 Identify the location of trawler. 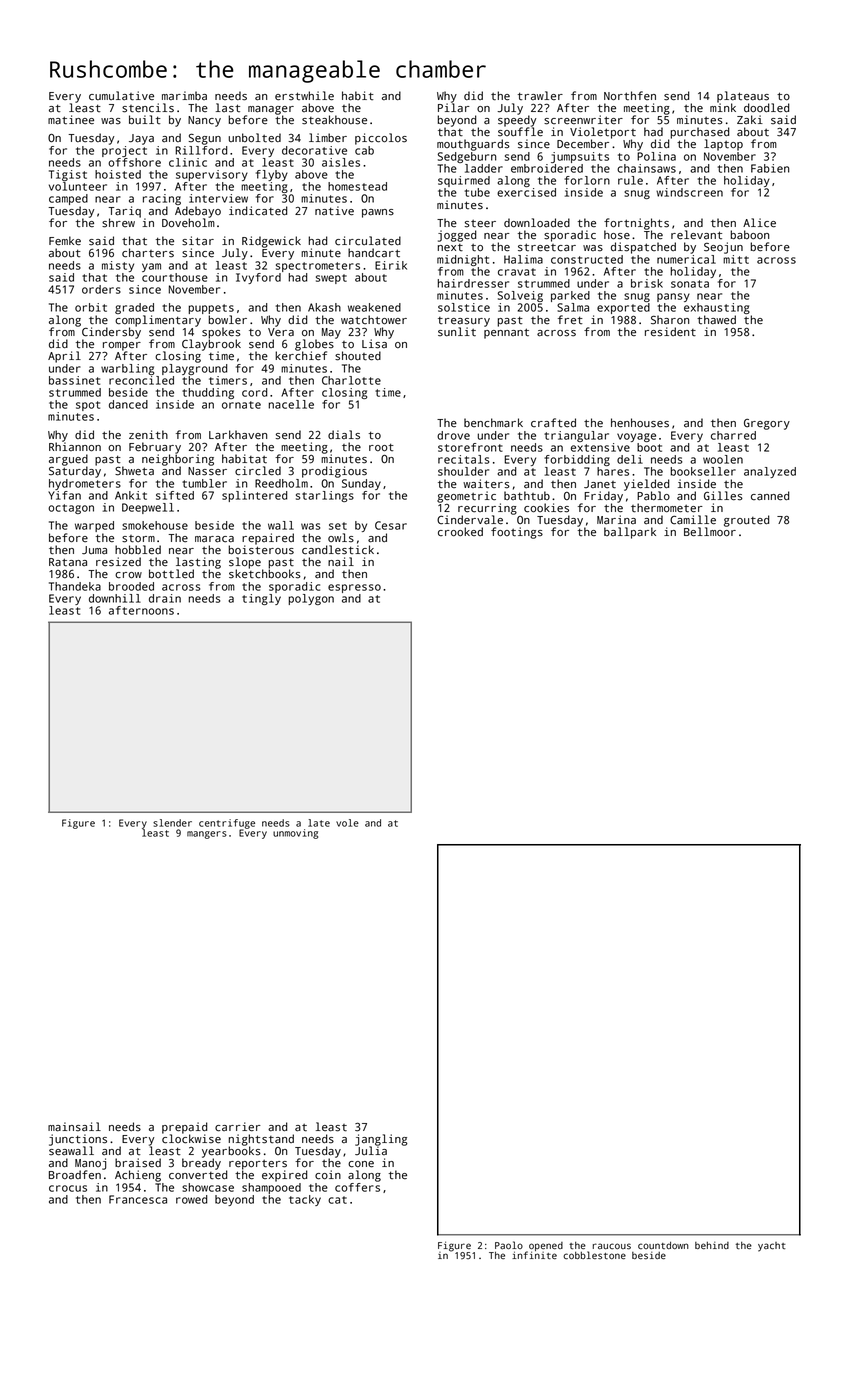
(540, 95).
